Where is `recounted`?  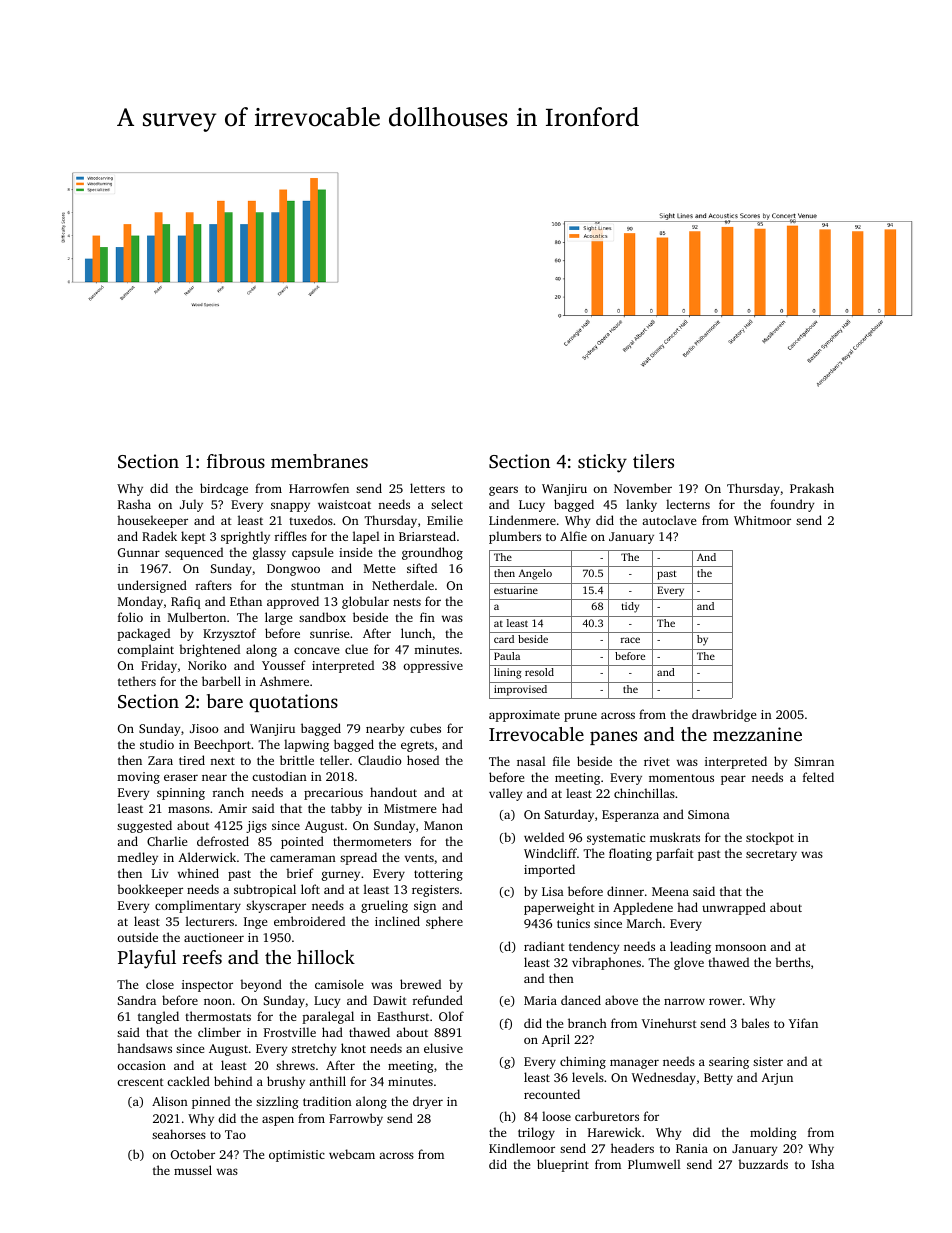
recounted is located at coordinates (552, 1094).
